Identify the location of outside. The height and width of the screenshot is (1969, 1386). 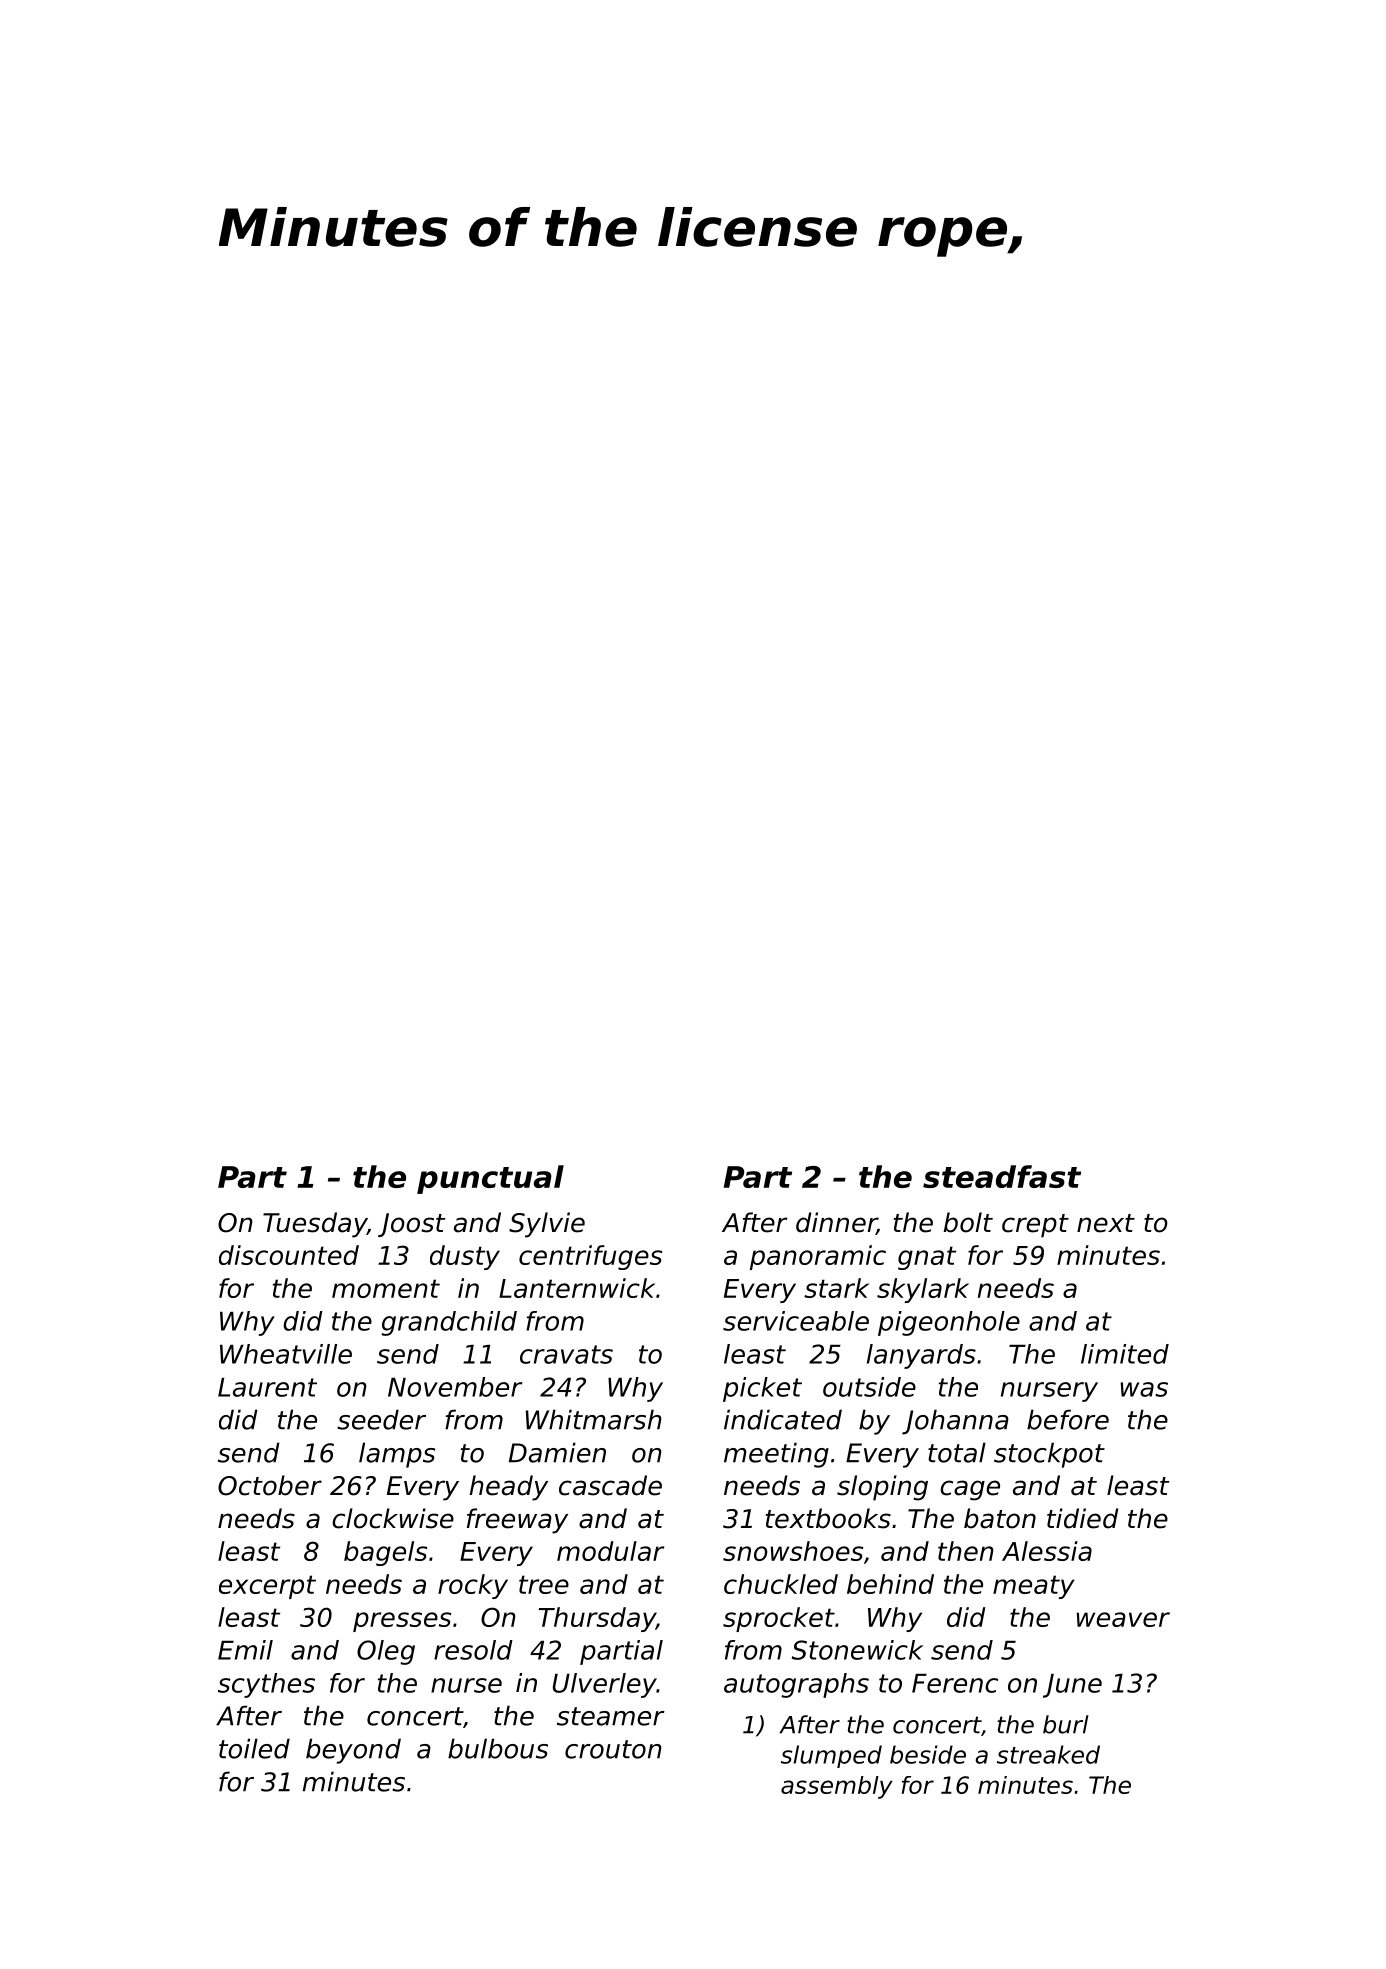
(869, 1387).
